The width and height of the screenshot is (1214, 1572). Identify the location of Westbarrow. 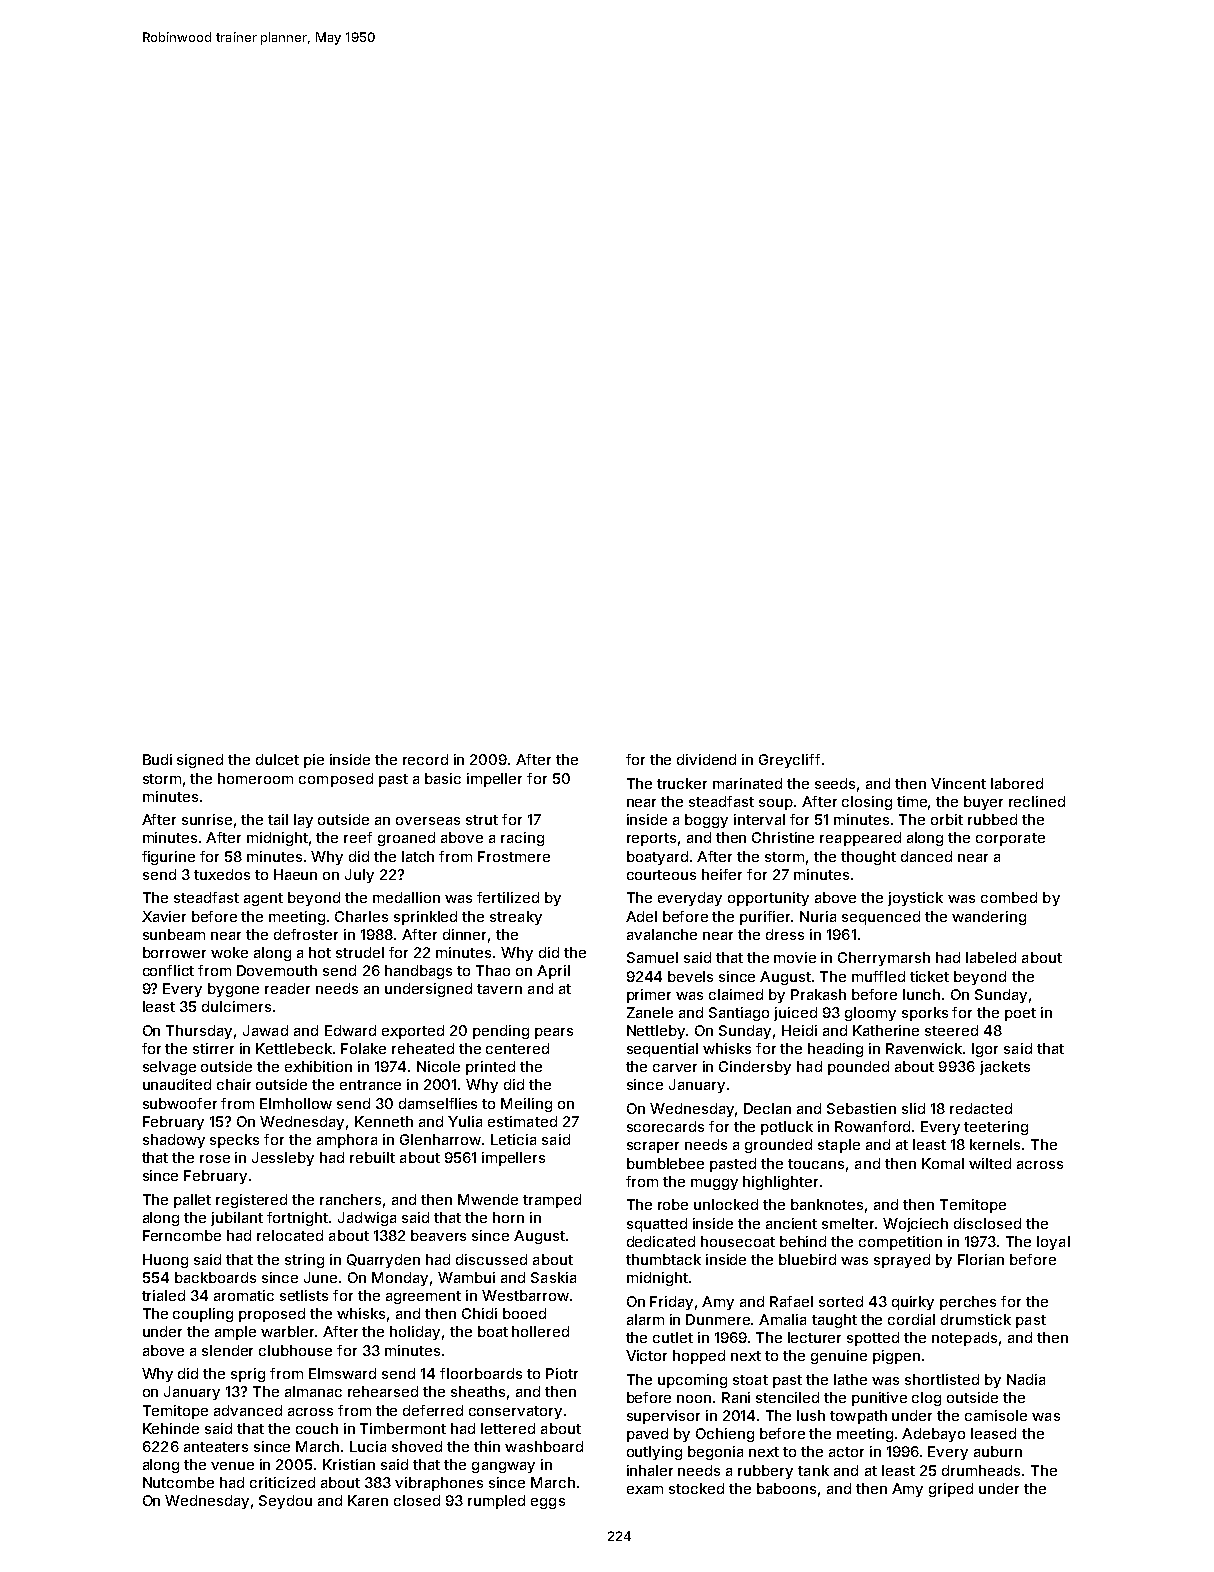
(525, 1295).
